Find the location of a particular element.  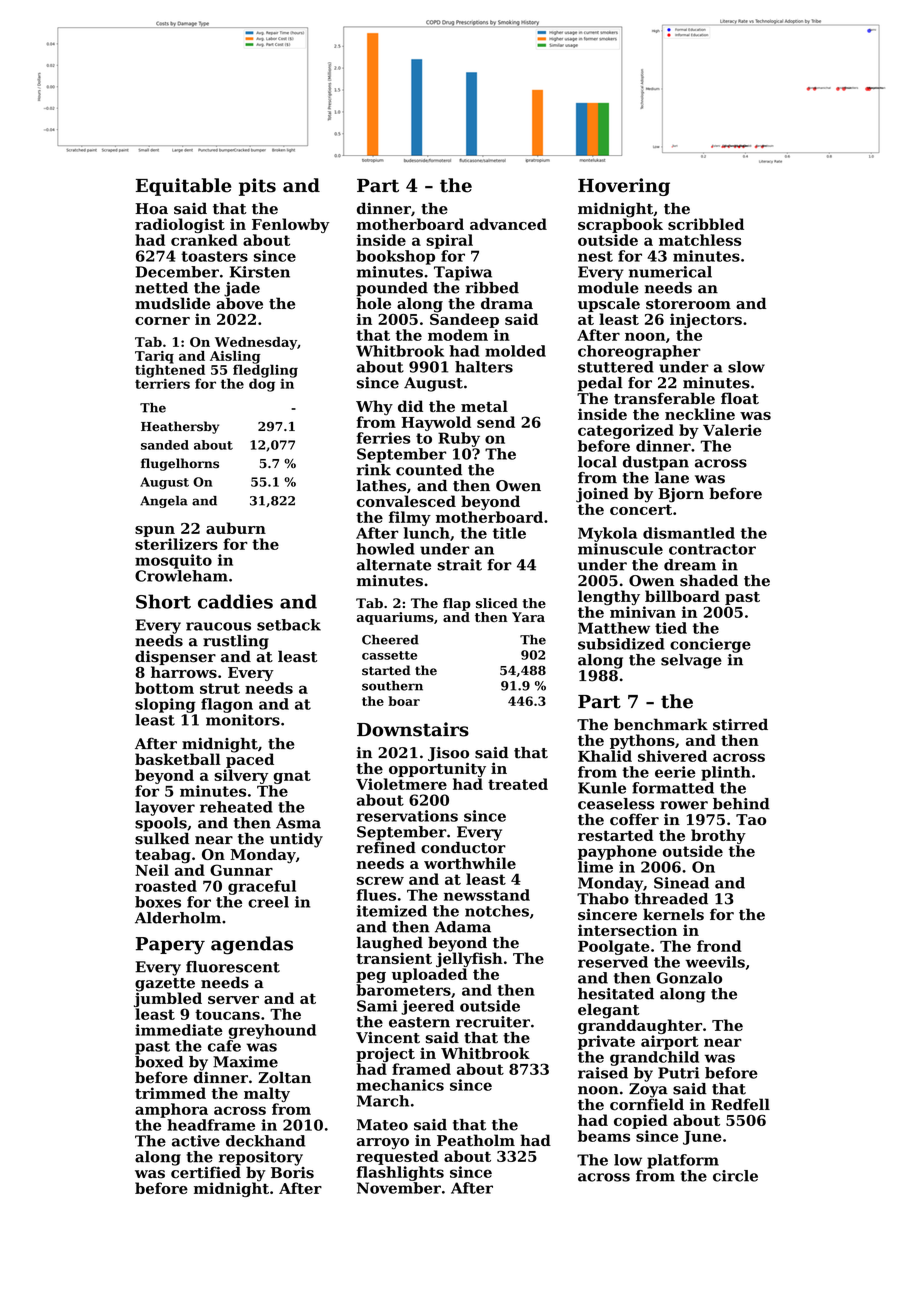

molded is located at coordinates (515, 351).
